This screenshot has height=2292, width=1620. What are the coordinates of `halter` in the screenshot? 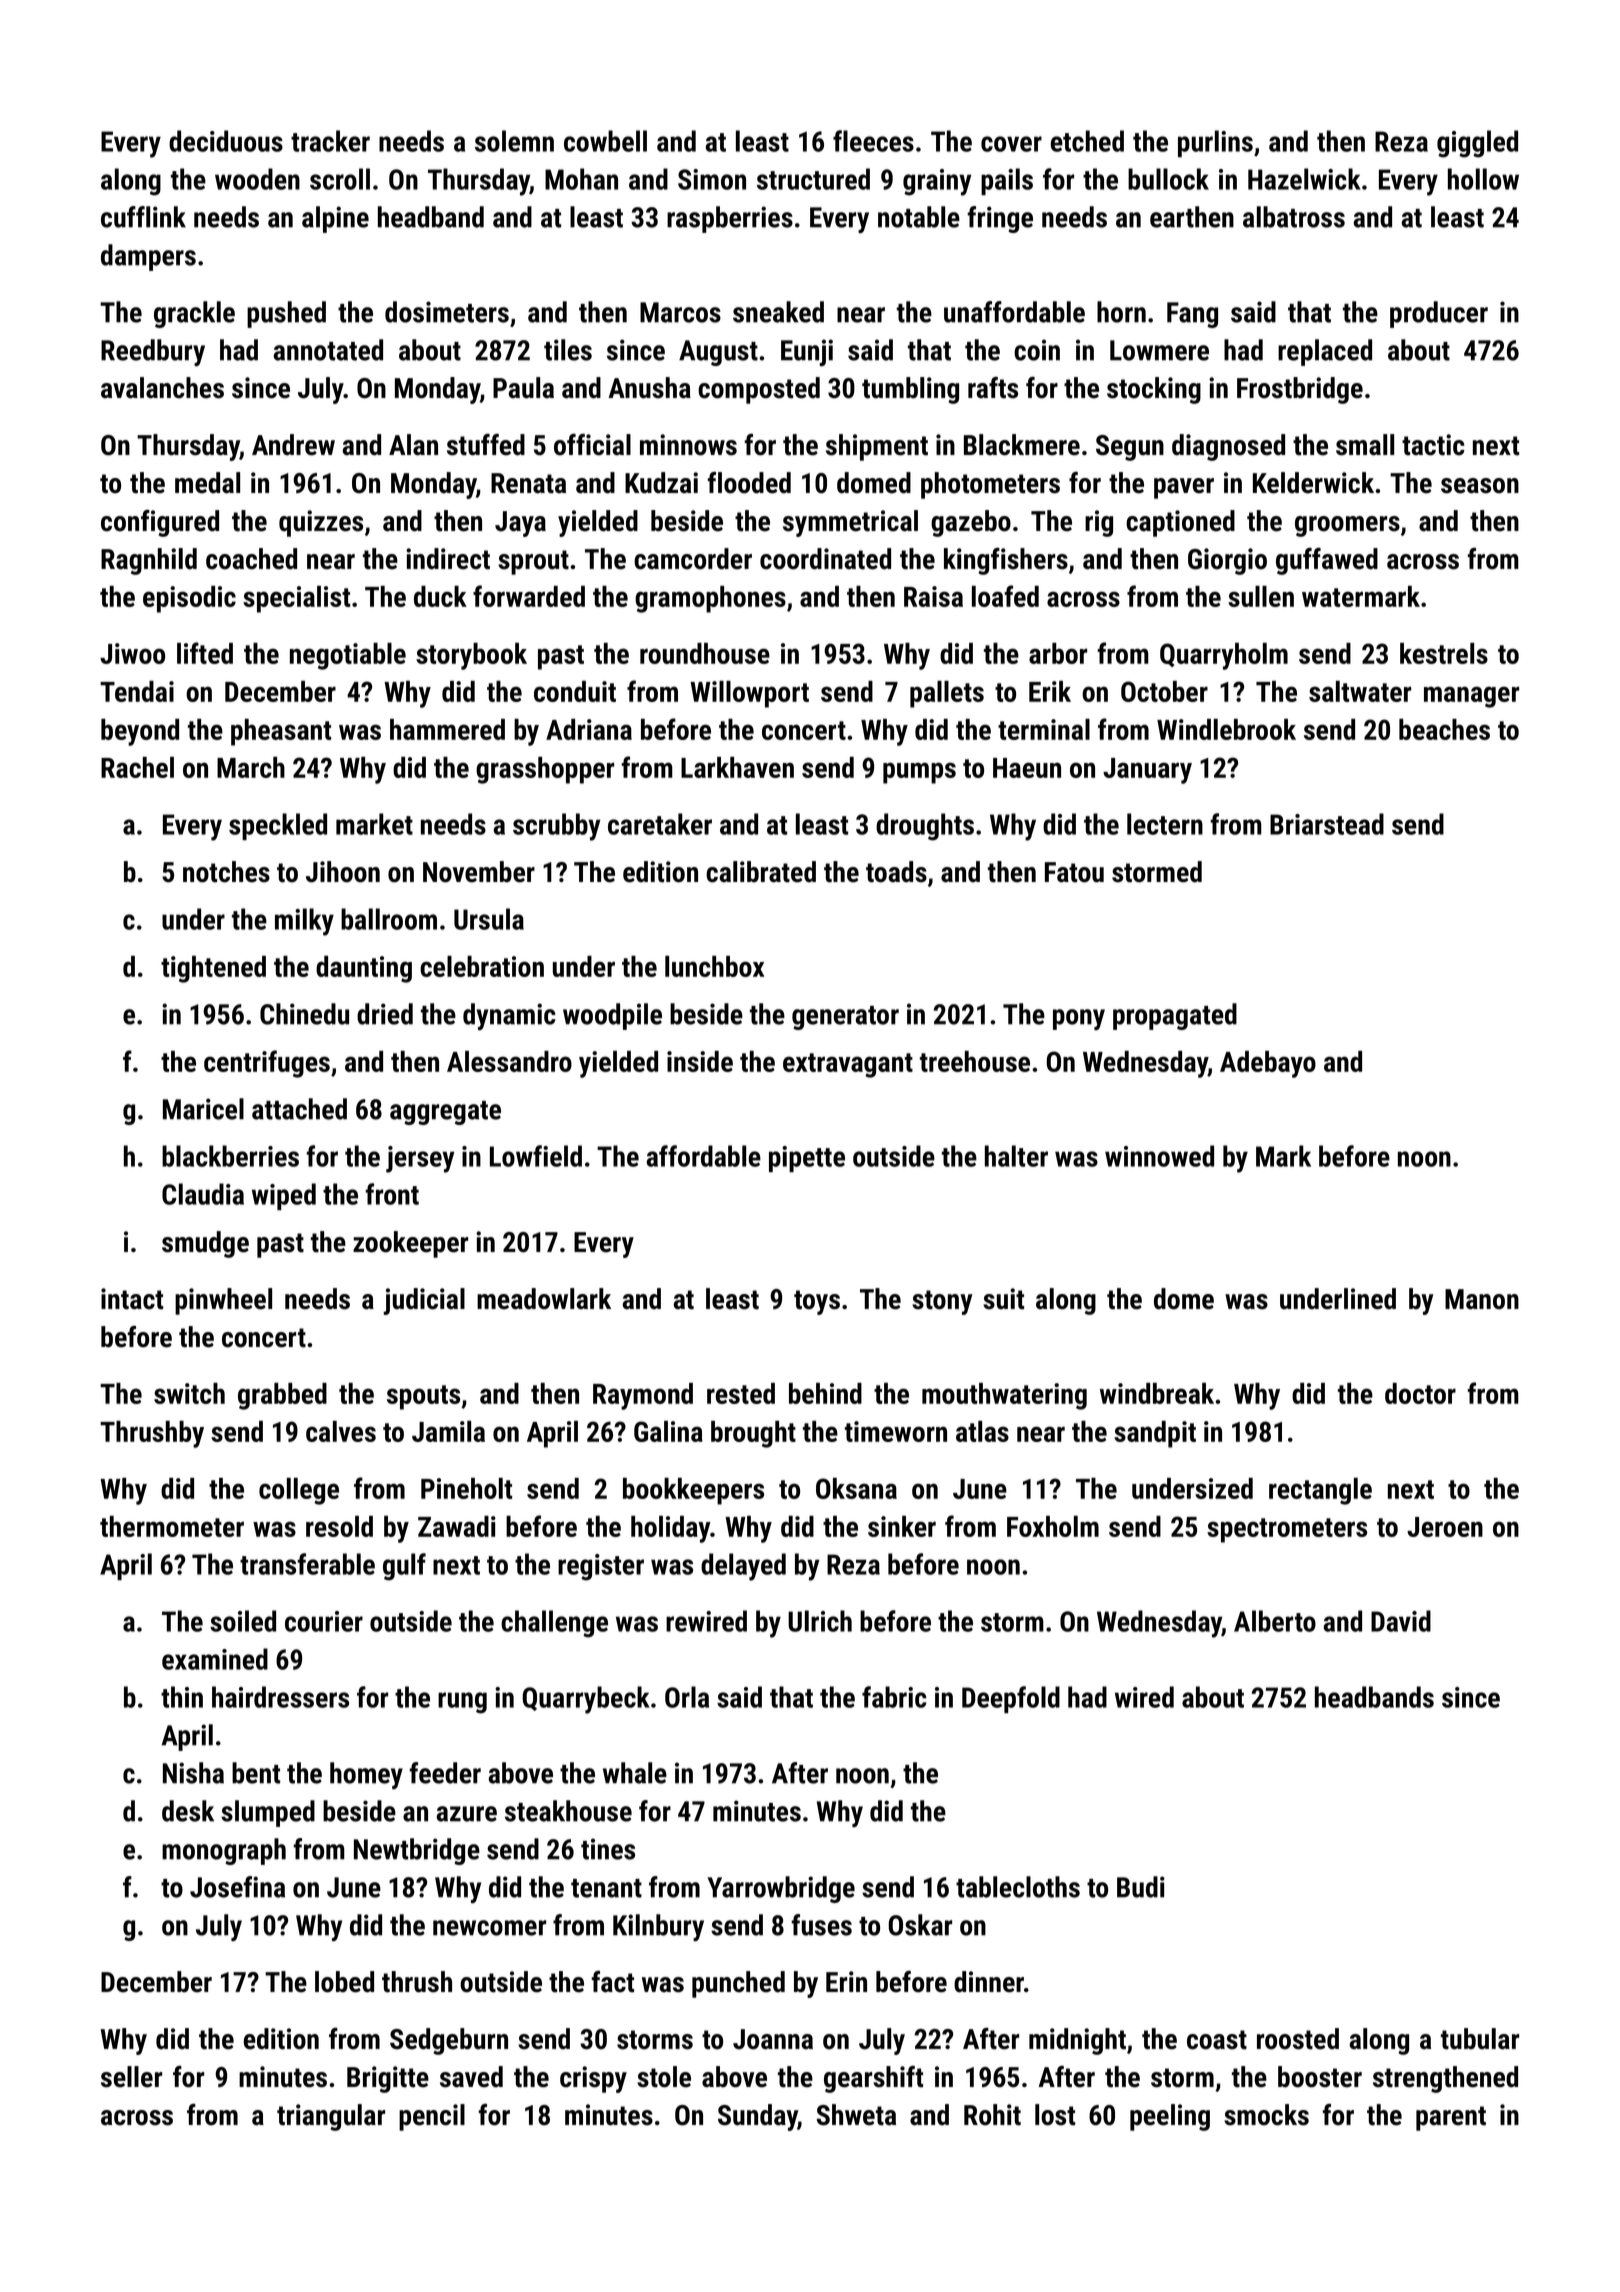 It's located at (1016, 1156).
